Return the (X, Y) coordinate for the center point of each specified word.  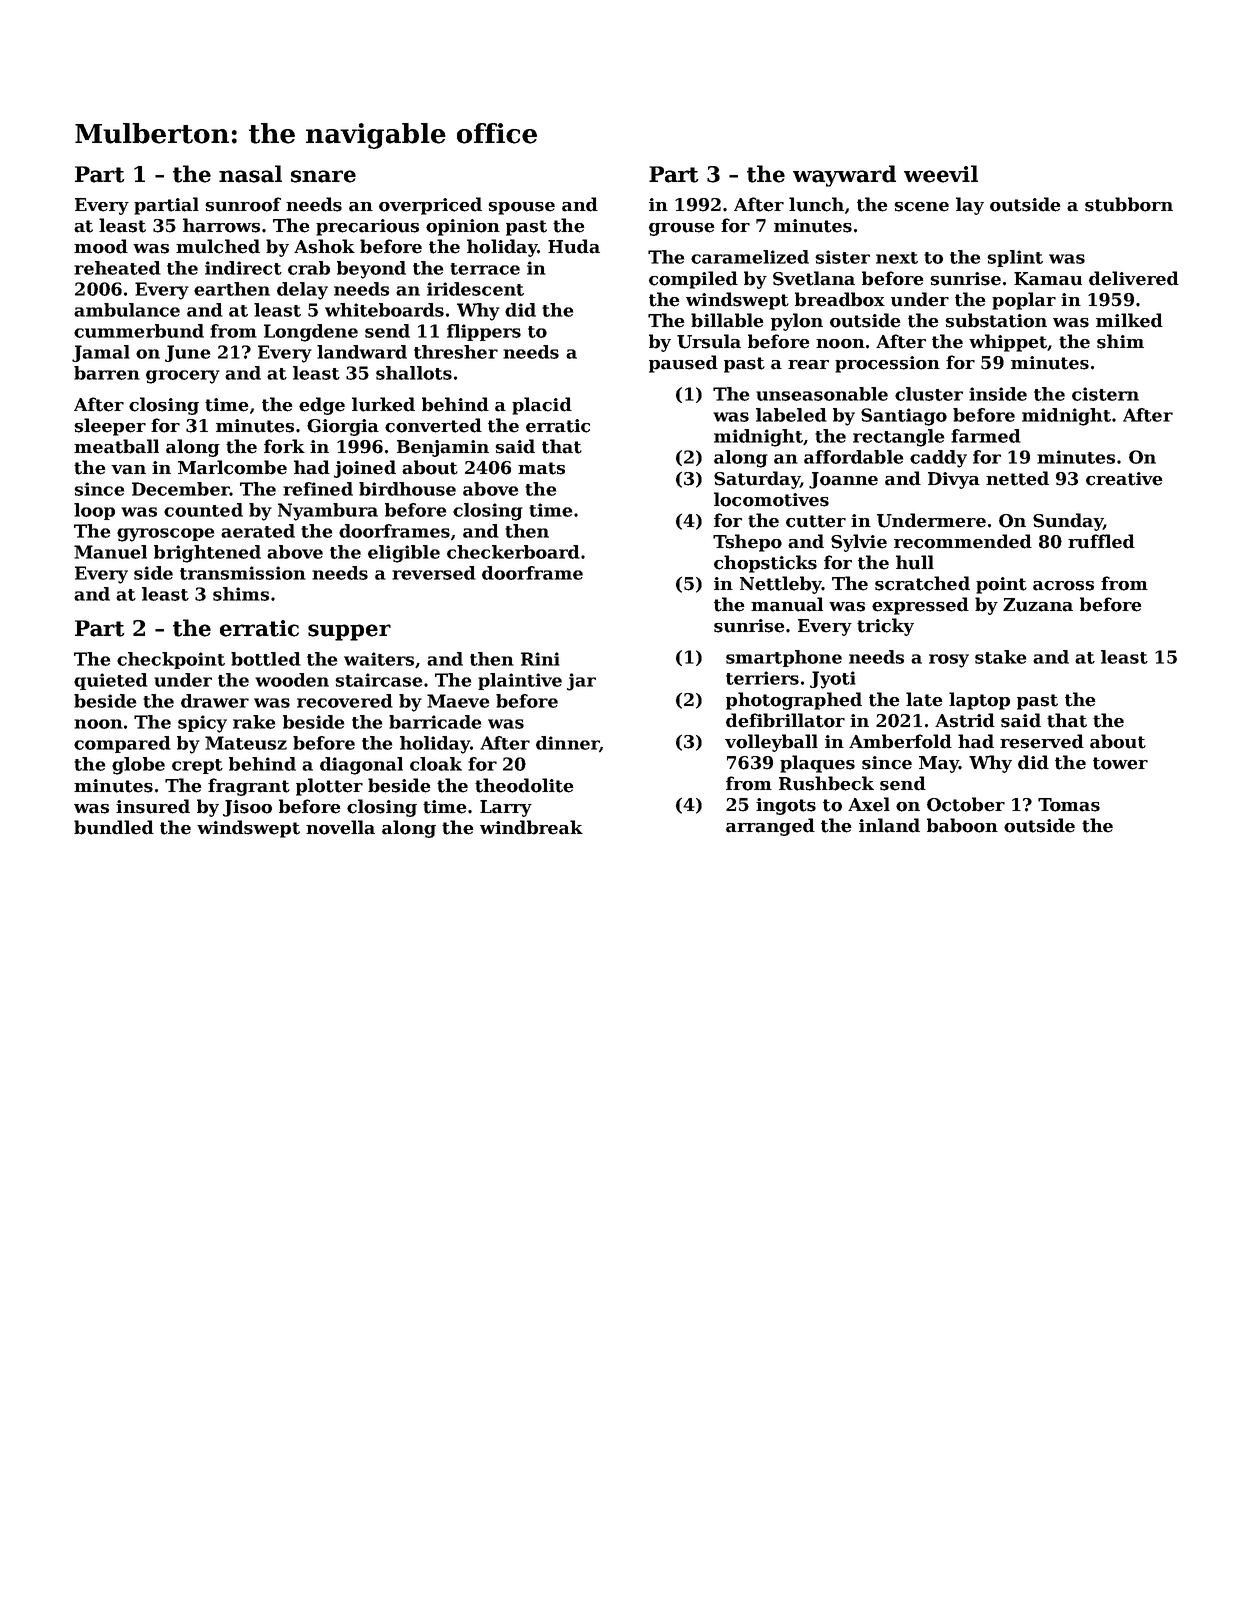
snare (323, 176)
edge (322, 406)
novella (340, 827)
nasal (250, 174)
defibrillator (785, 720)
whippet (1008, 343)
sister (842, 257)
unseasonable (822, 394)
